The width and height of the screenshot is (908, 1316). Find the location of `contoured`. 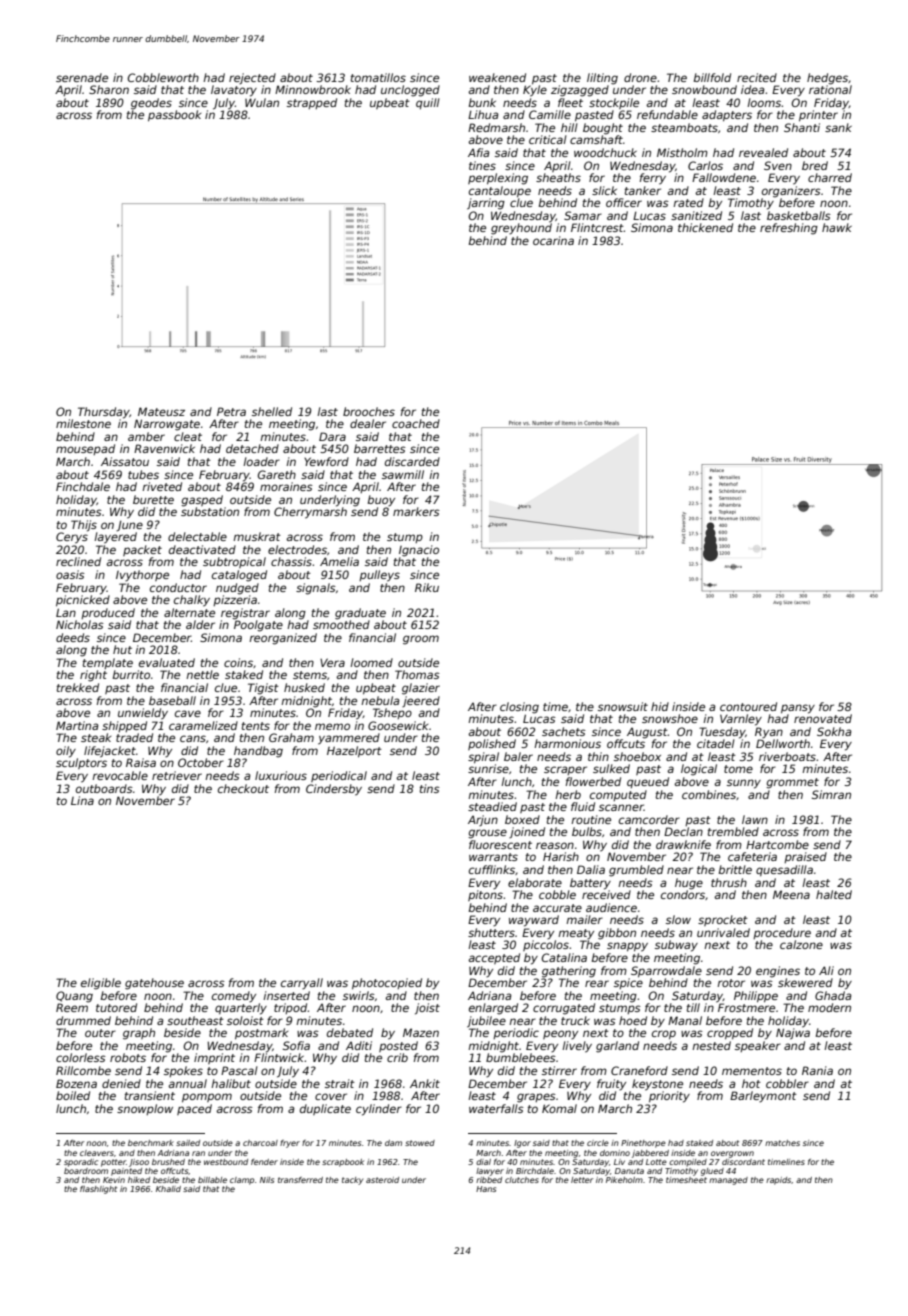

contoured is located at coordinates (748, 706).
